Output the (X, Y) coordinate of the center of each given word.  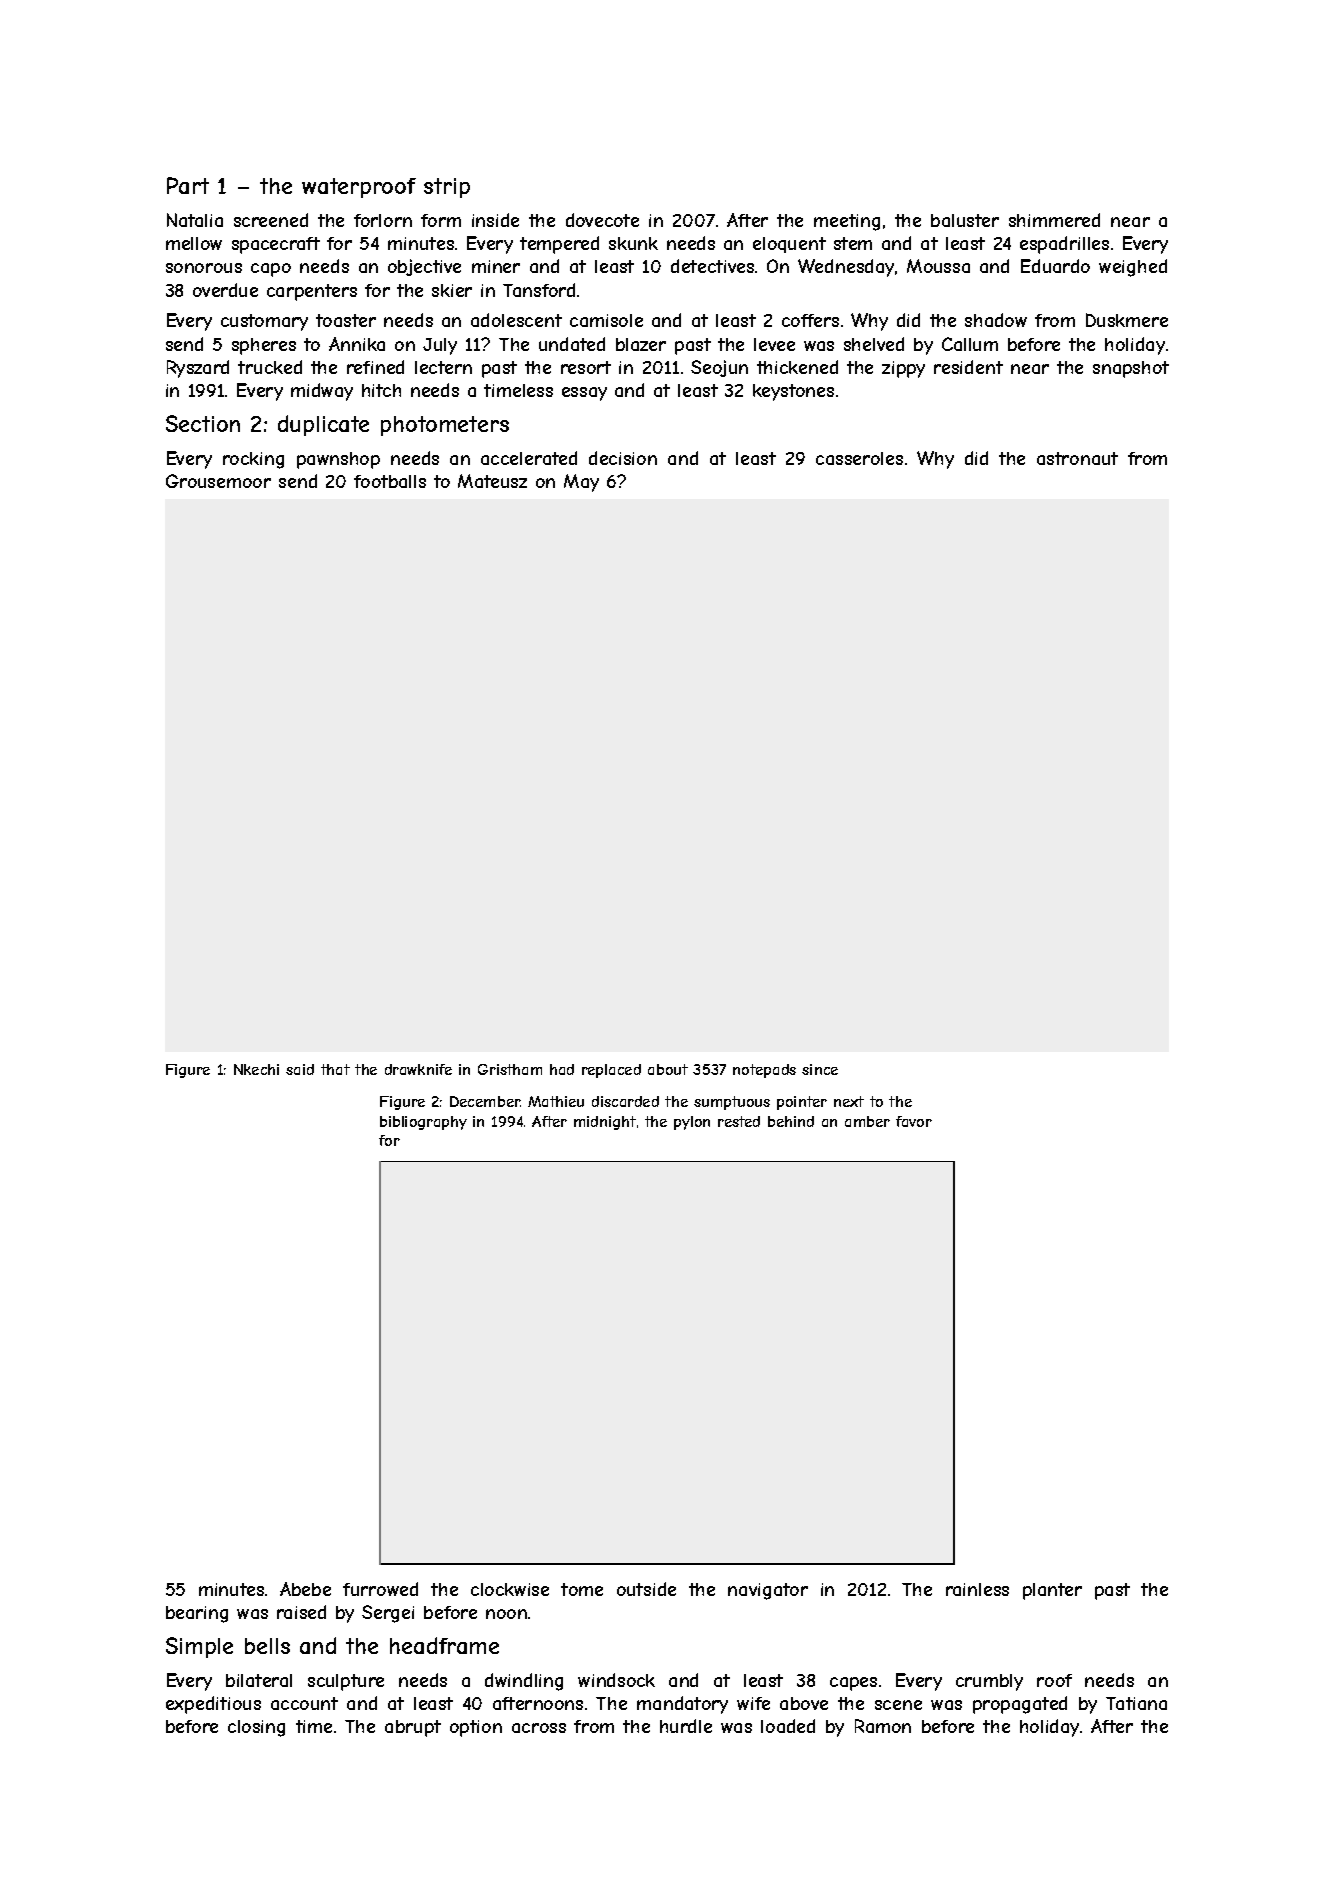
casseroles (859, 458)
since (820, 1069)
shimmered (1054, 220)
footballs (390, 481)
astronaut (1077, 458)
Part (188, 185)
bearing (197, 1614)
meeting (847, 222)
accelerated (529, 458)
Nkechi (256, 1069)
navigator (768, 1591)
